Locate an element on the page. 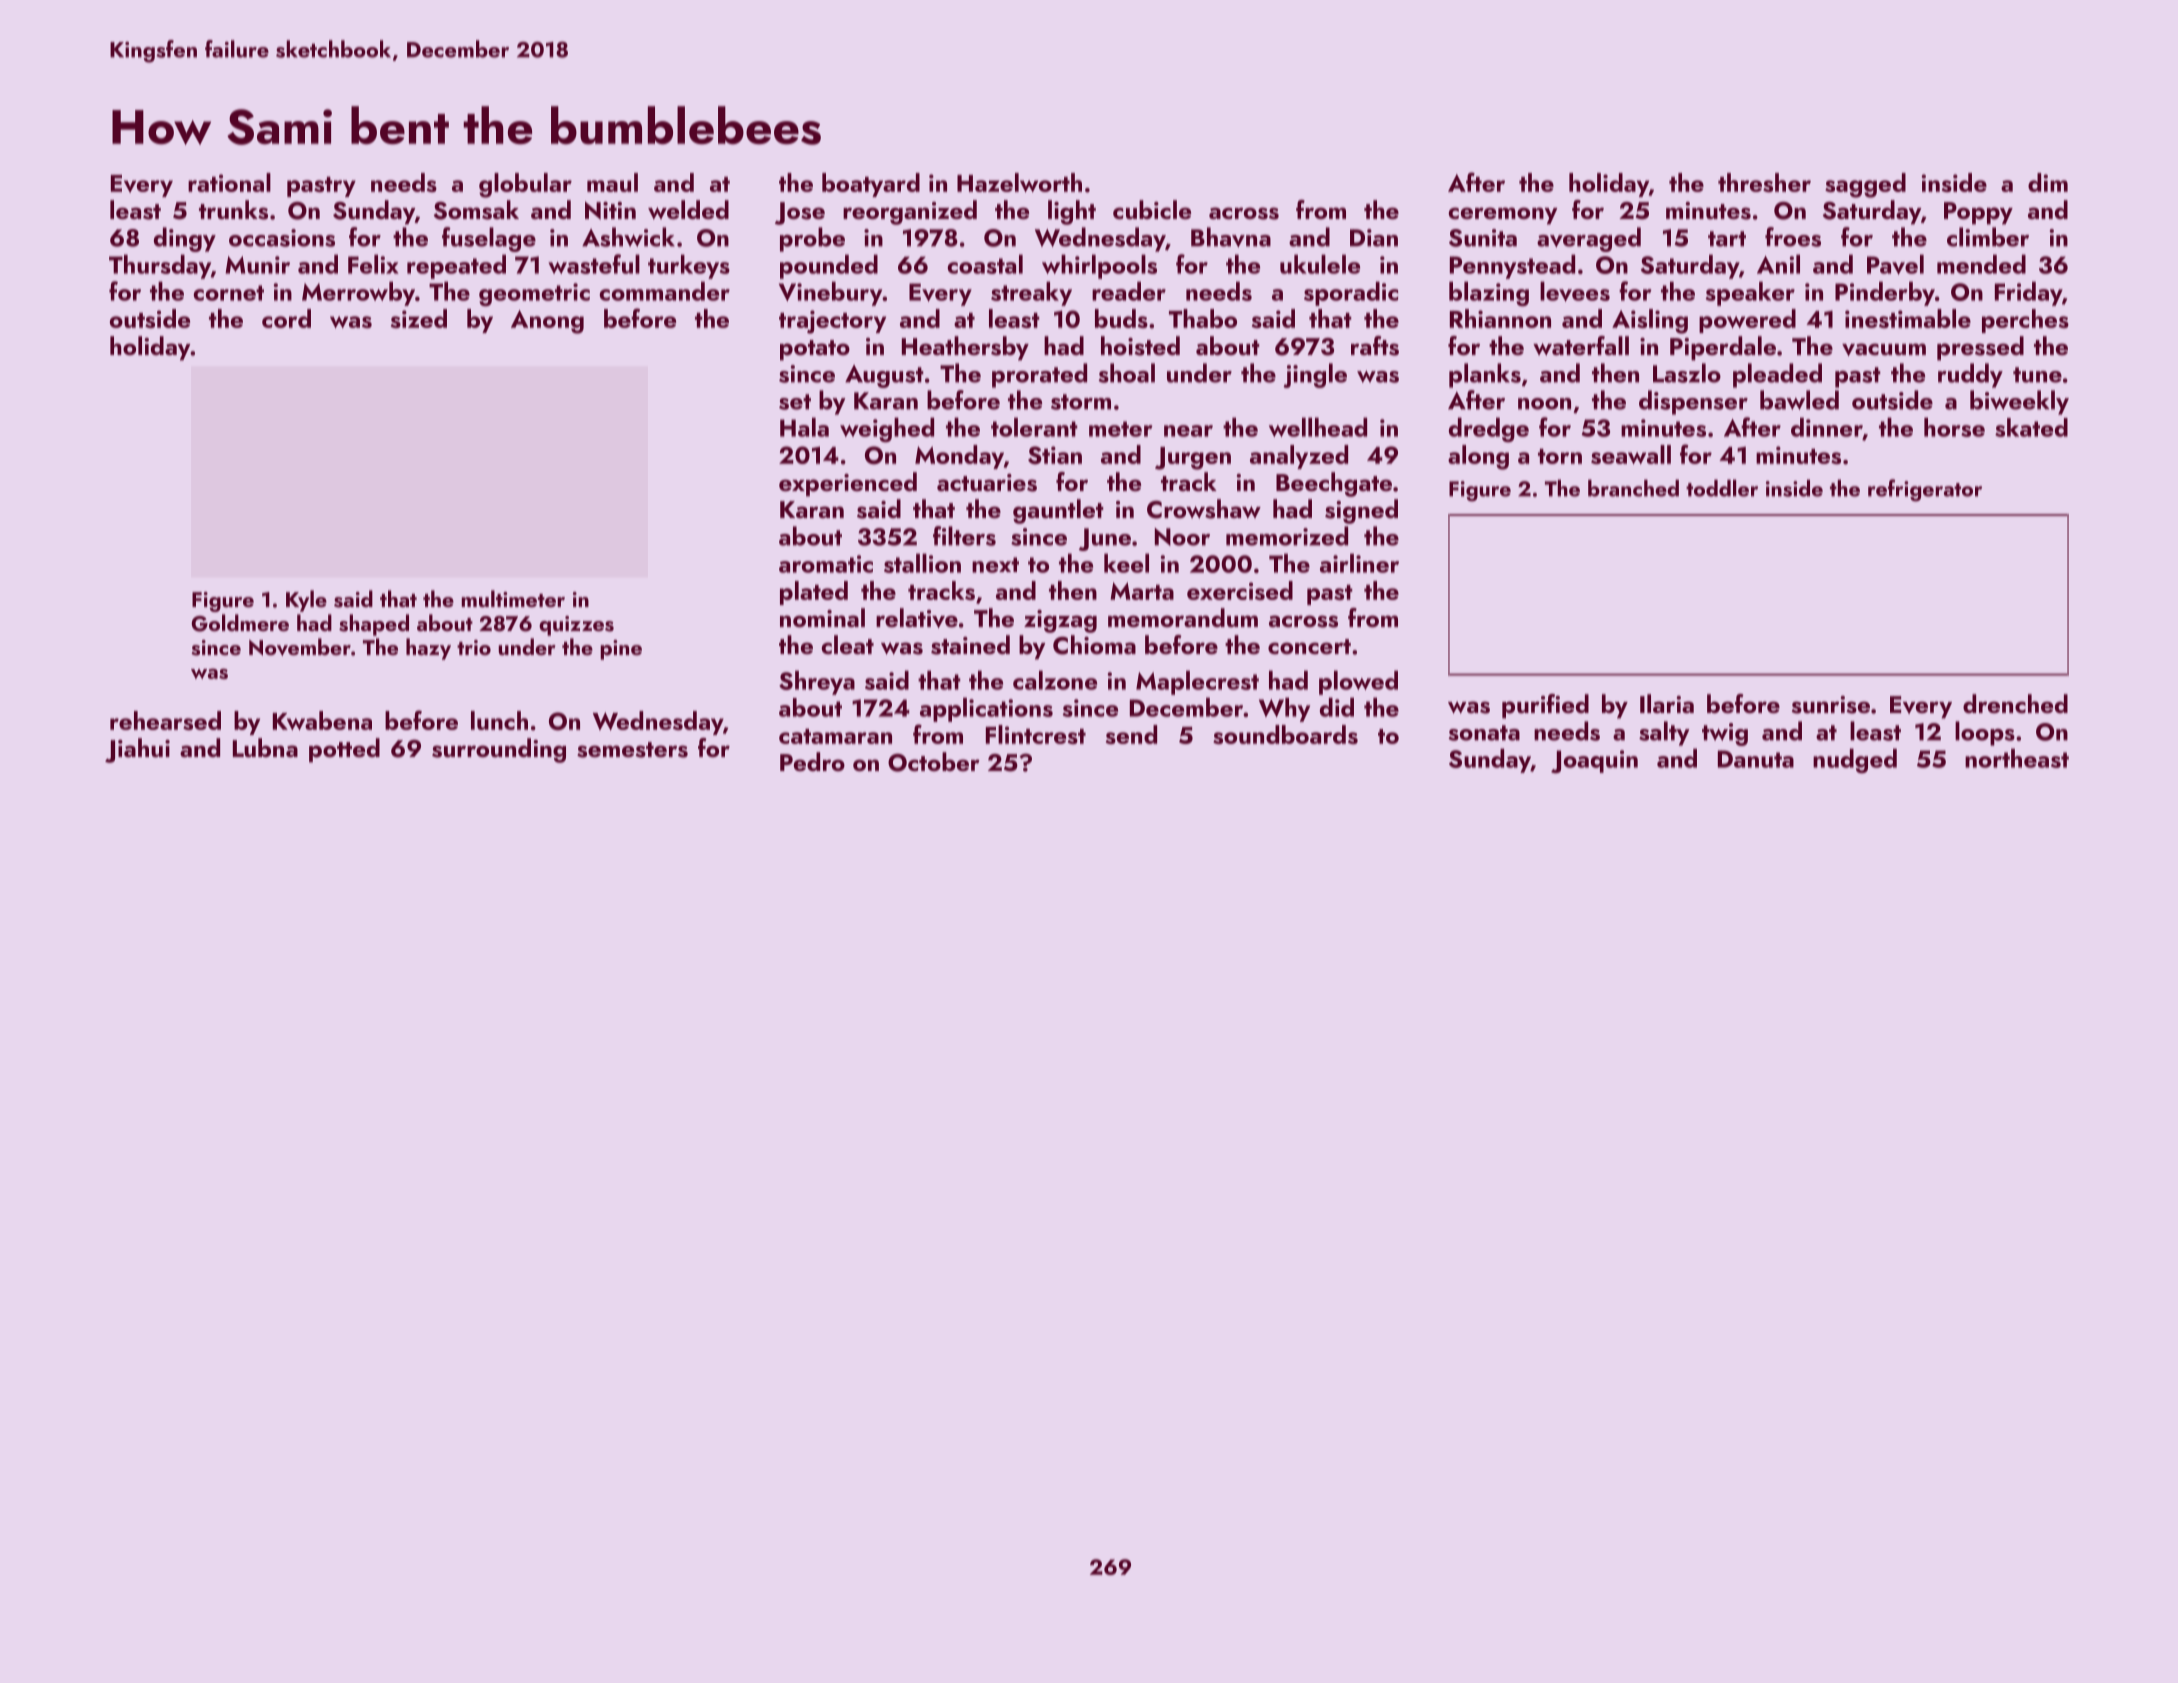 This page has height=1683, width=2178. Hala is located at coordinates (804, 427).
